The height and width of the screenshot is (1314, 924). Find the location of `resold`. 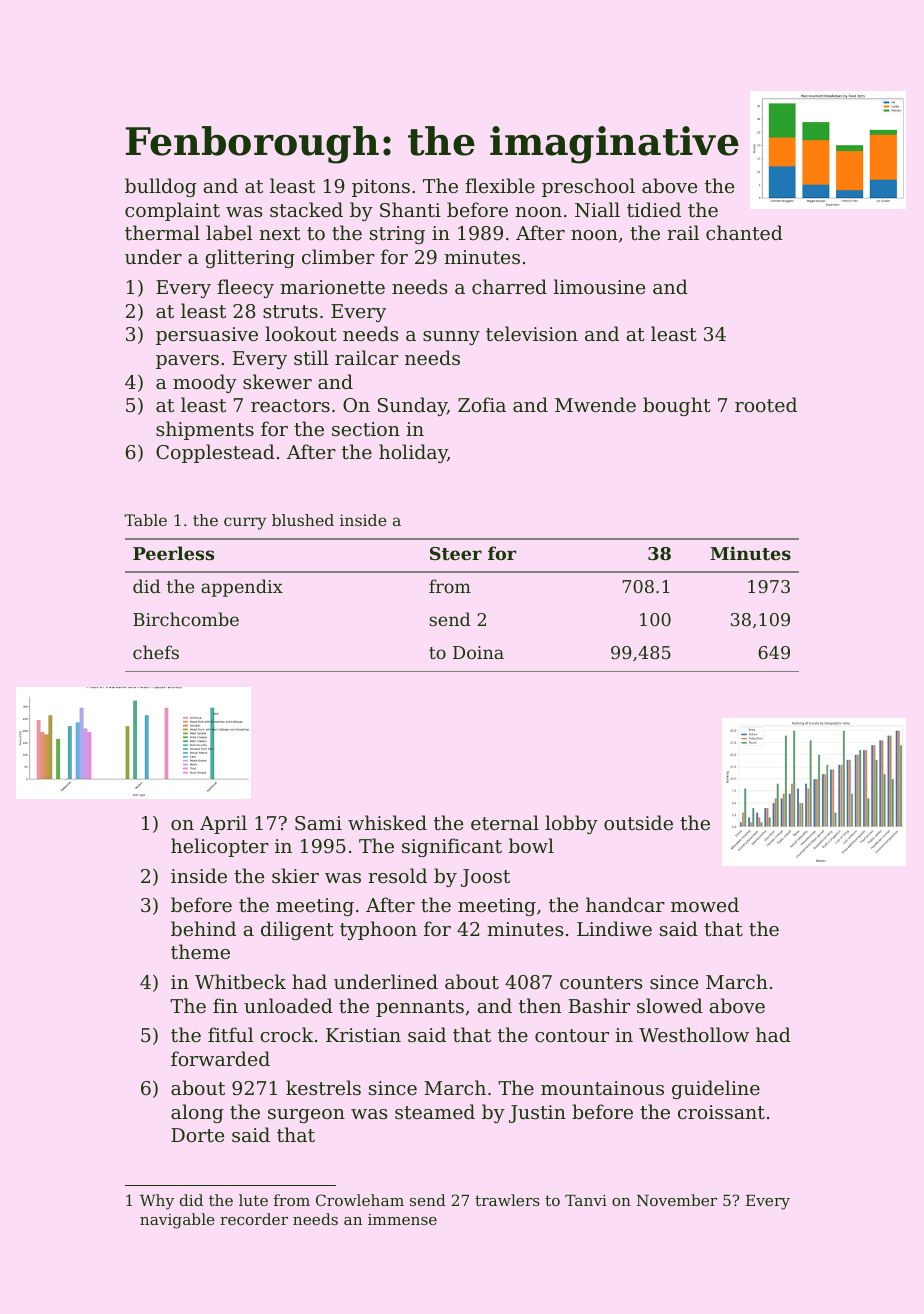

resold is located at coordinates (397, 875).
